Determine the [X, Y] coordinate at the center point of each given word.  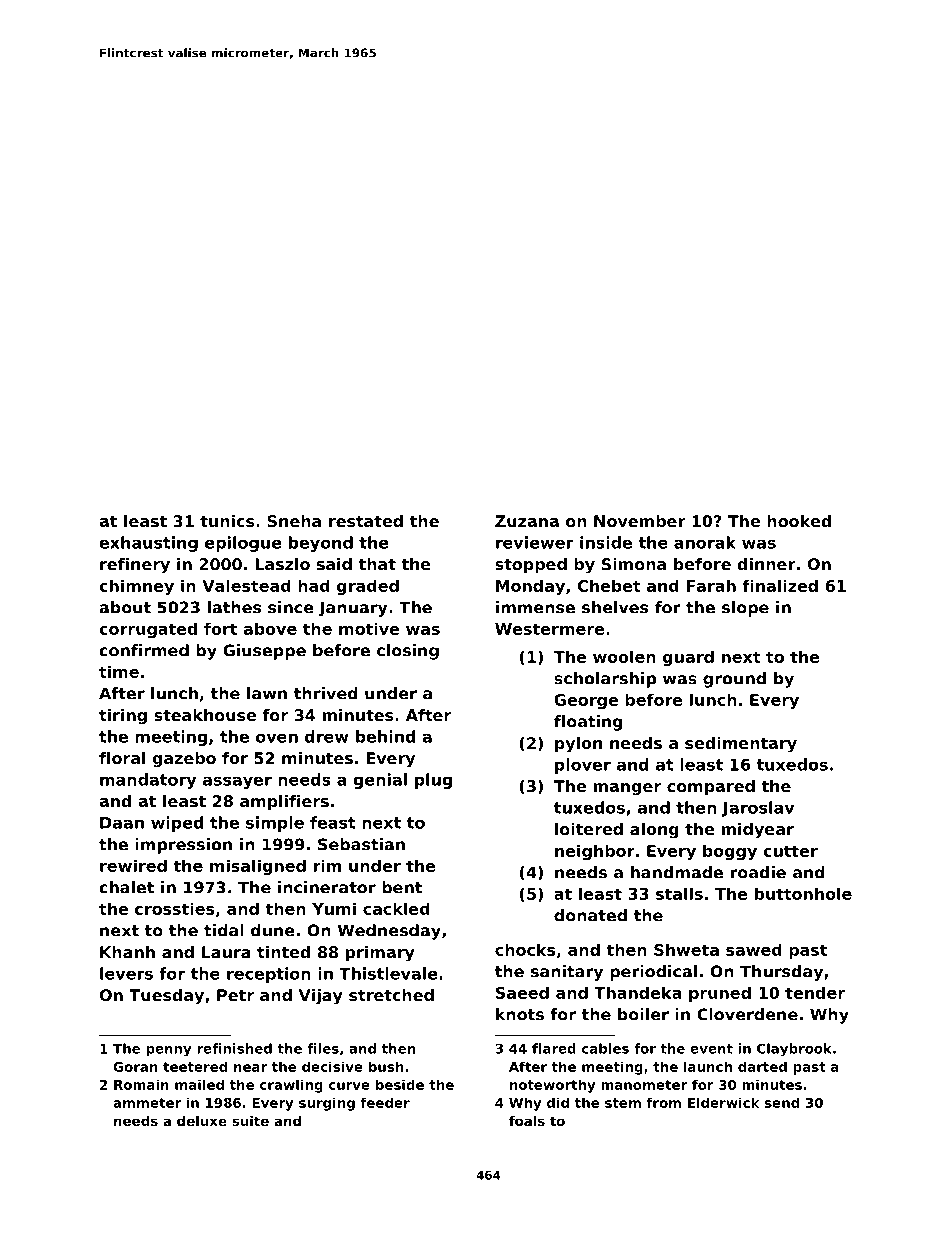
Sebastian [361, 844]
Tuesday [166, 997]
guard [688, 658]
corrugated [148, 630]
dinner [766, 564]
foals [527, 1121]
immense [535, 607]
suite [250, 1121]
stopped [531, 566]
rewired [133, 865]
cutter [790, 851]
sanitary [567, 973]
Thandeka [638, 992]
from [663, 1102]
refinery [135, 566]
